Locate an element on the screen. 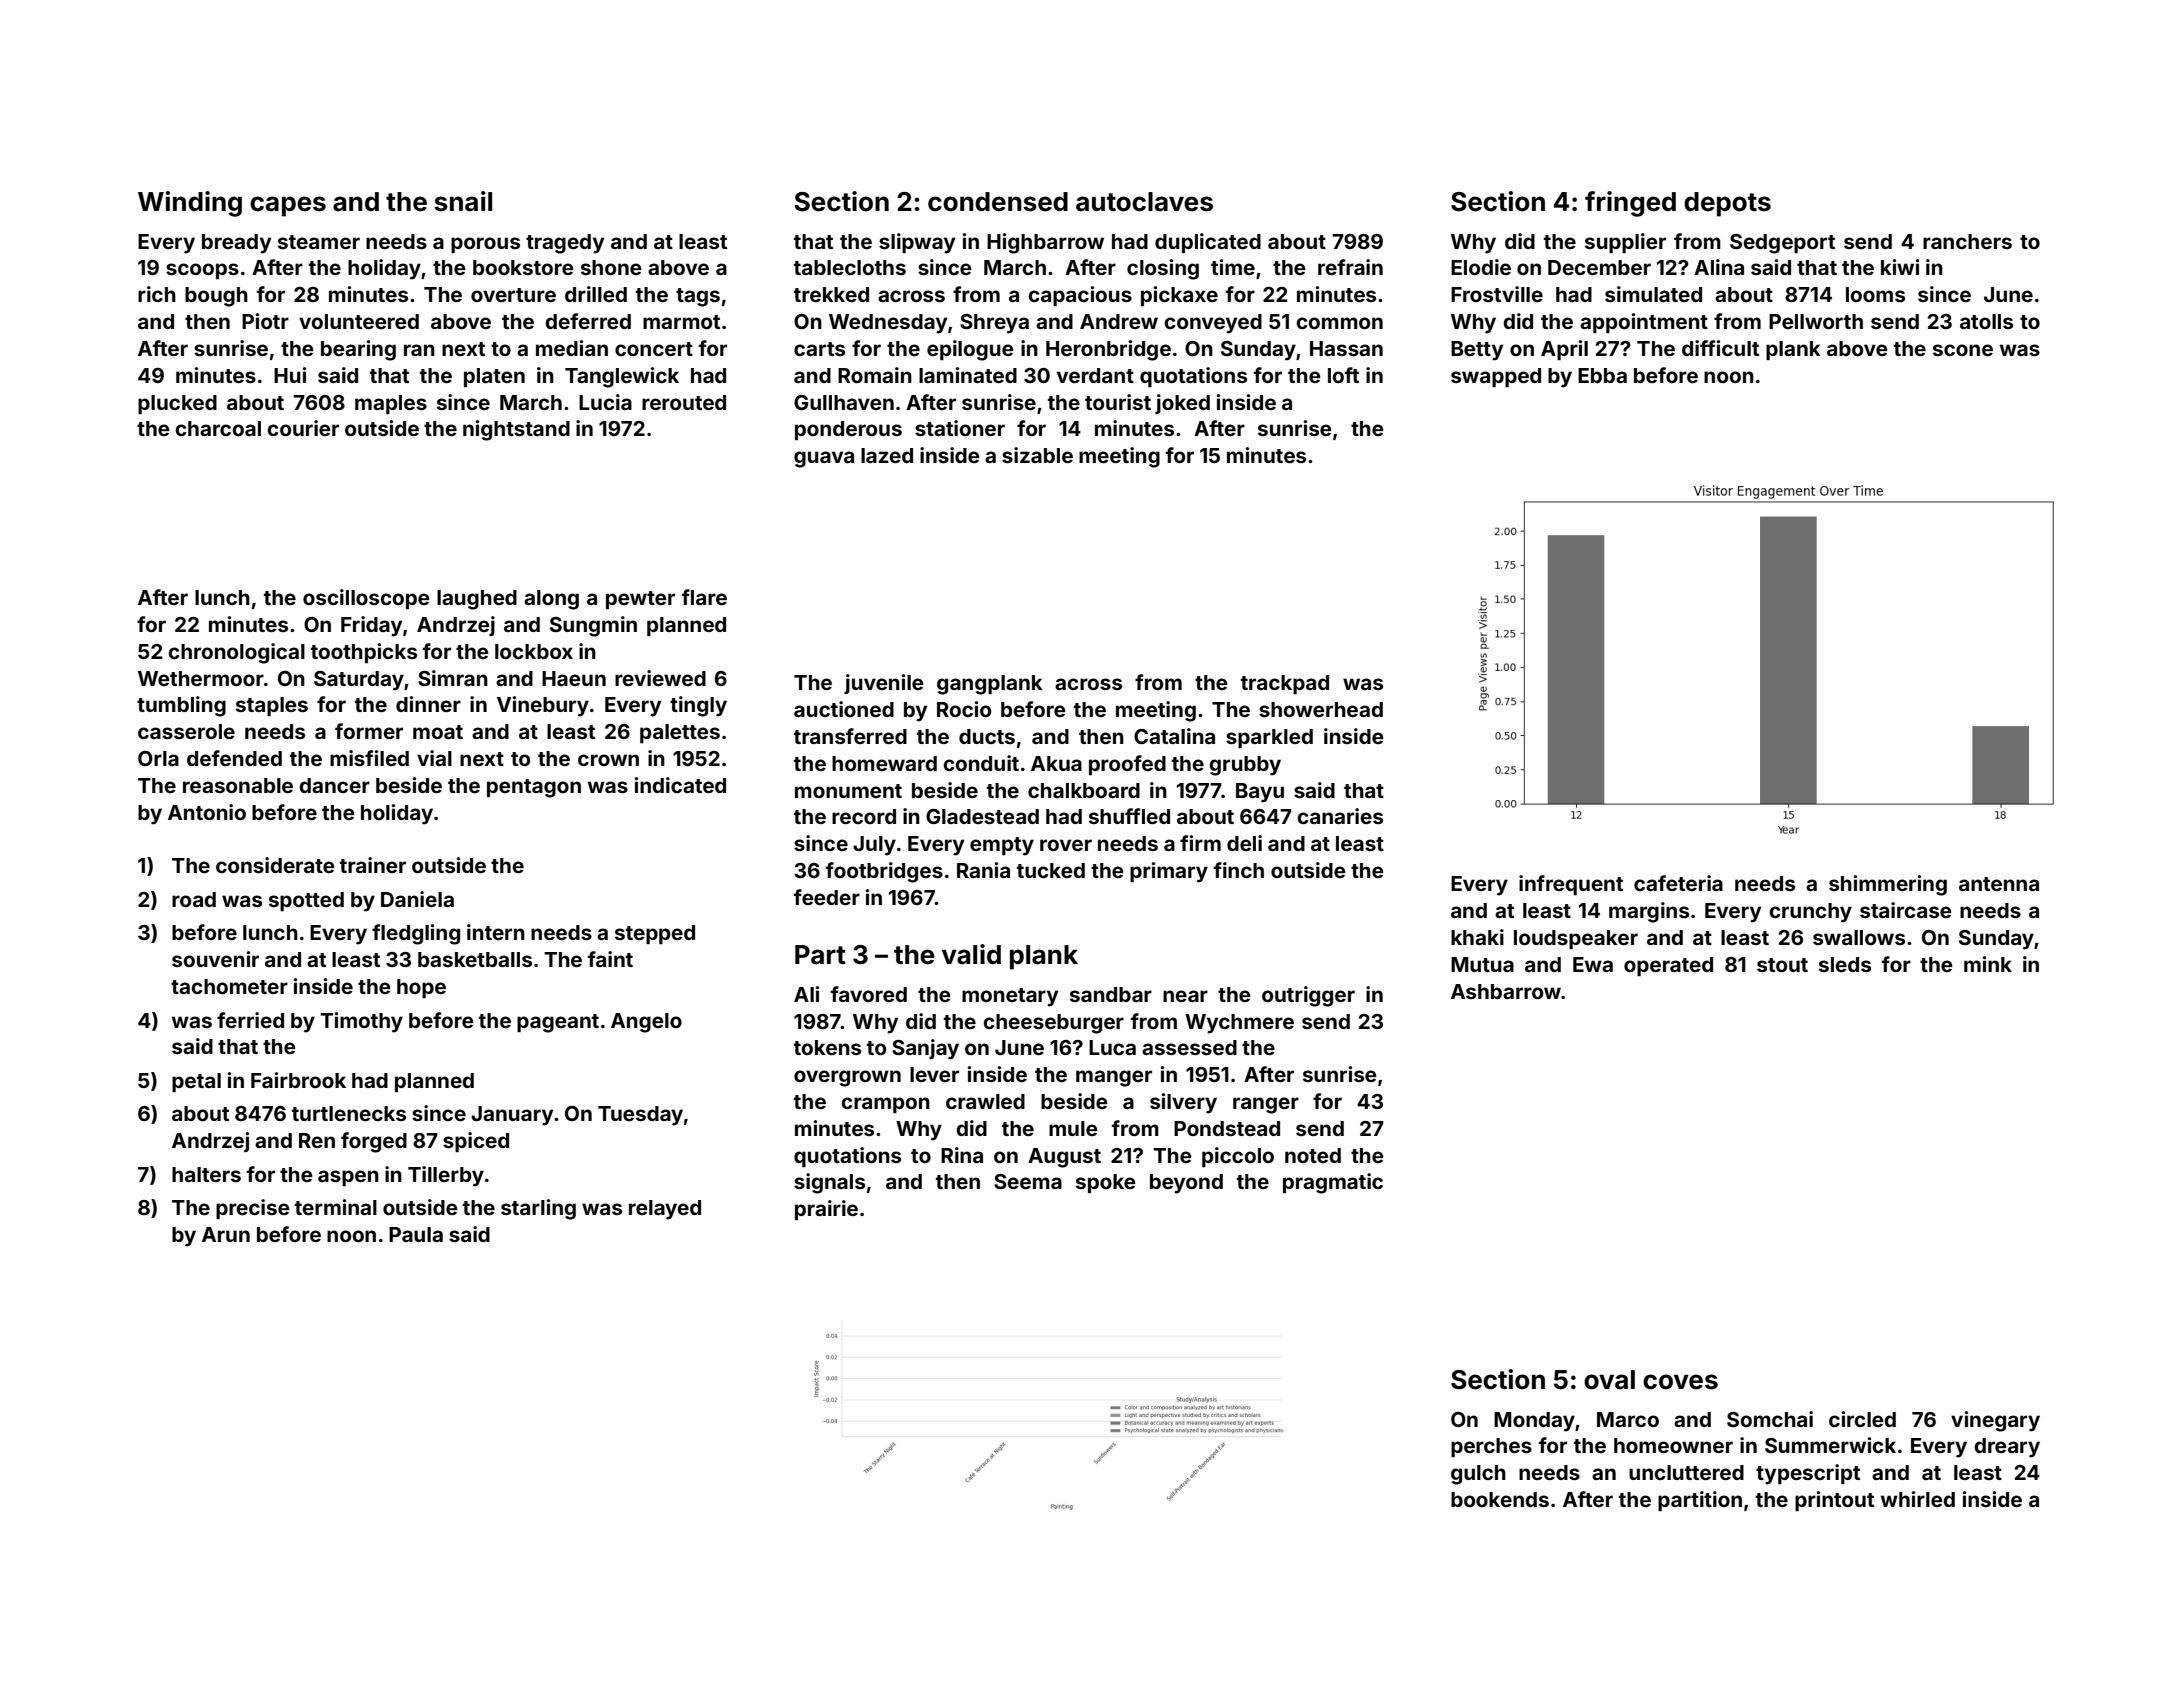 The height and width of the screenshot is (1683, 2178). scone is located at coordinates (1963, 350).
